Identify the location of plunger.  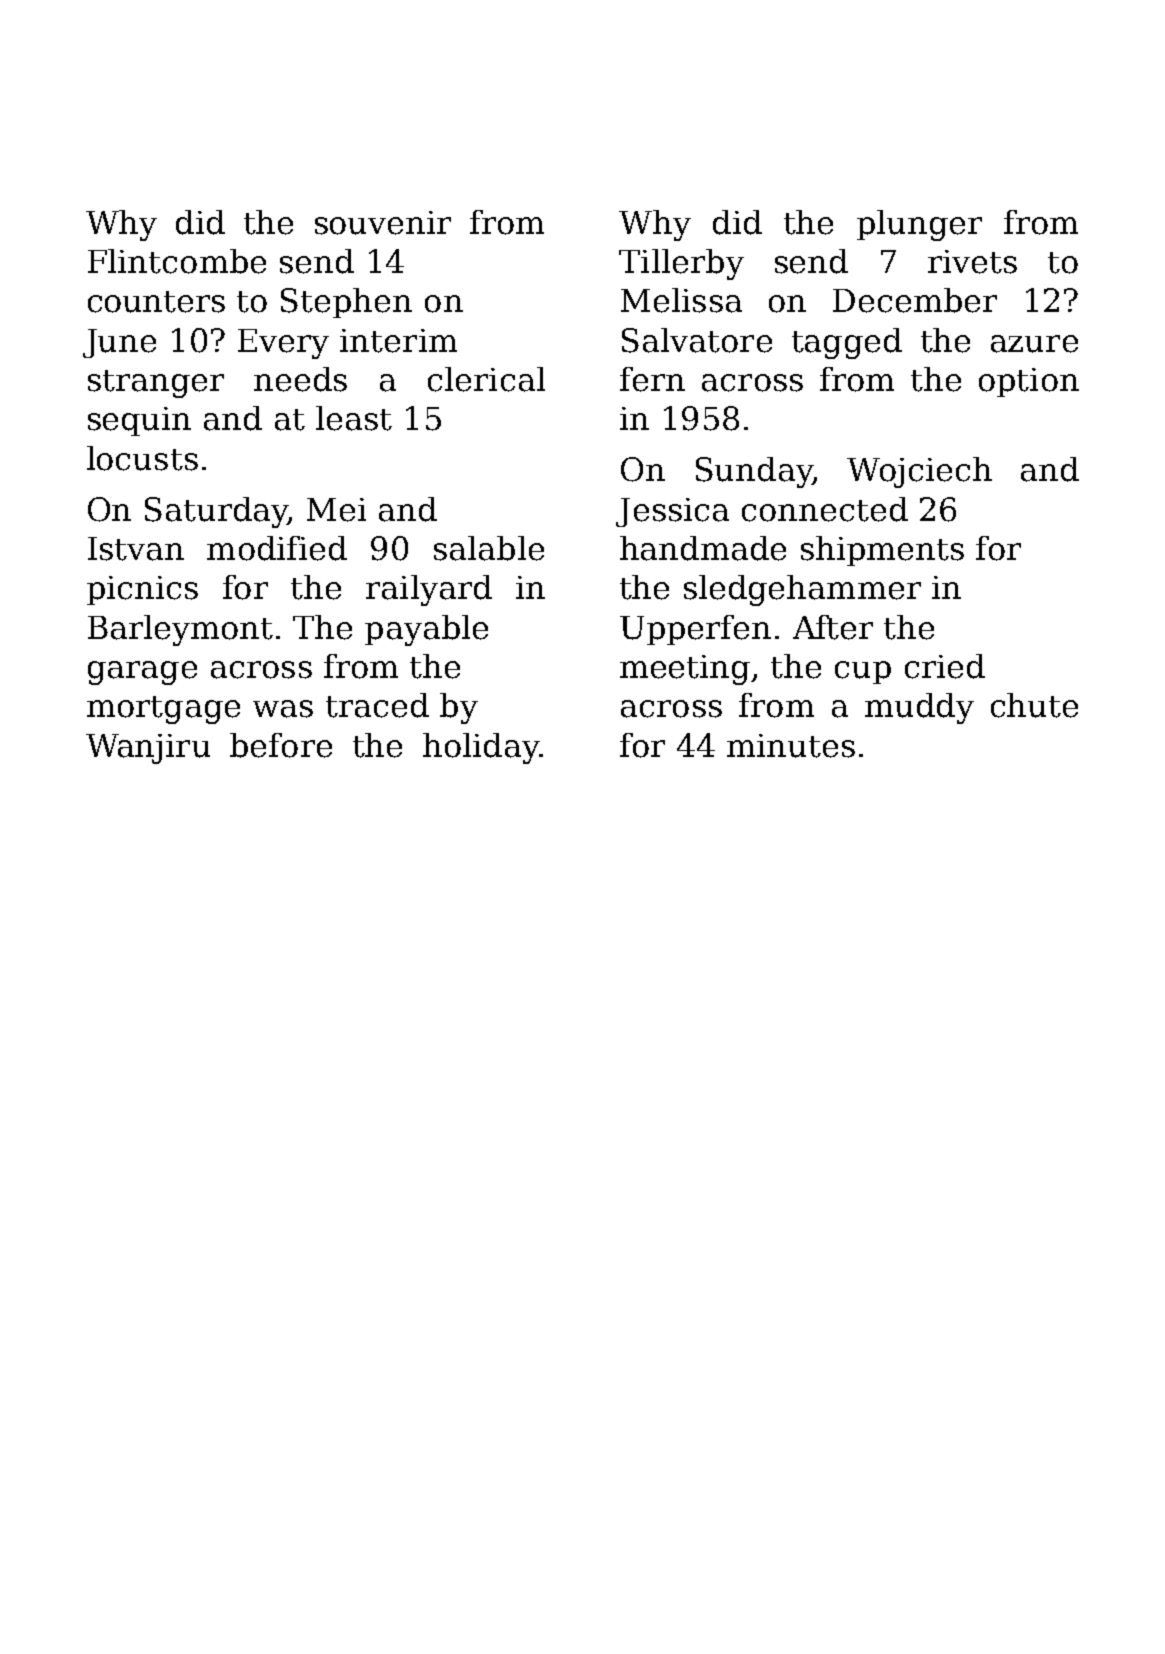
(919, 225).
